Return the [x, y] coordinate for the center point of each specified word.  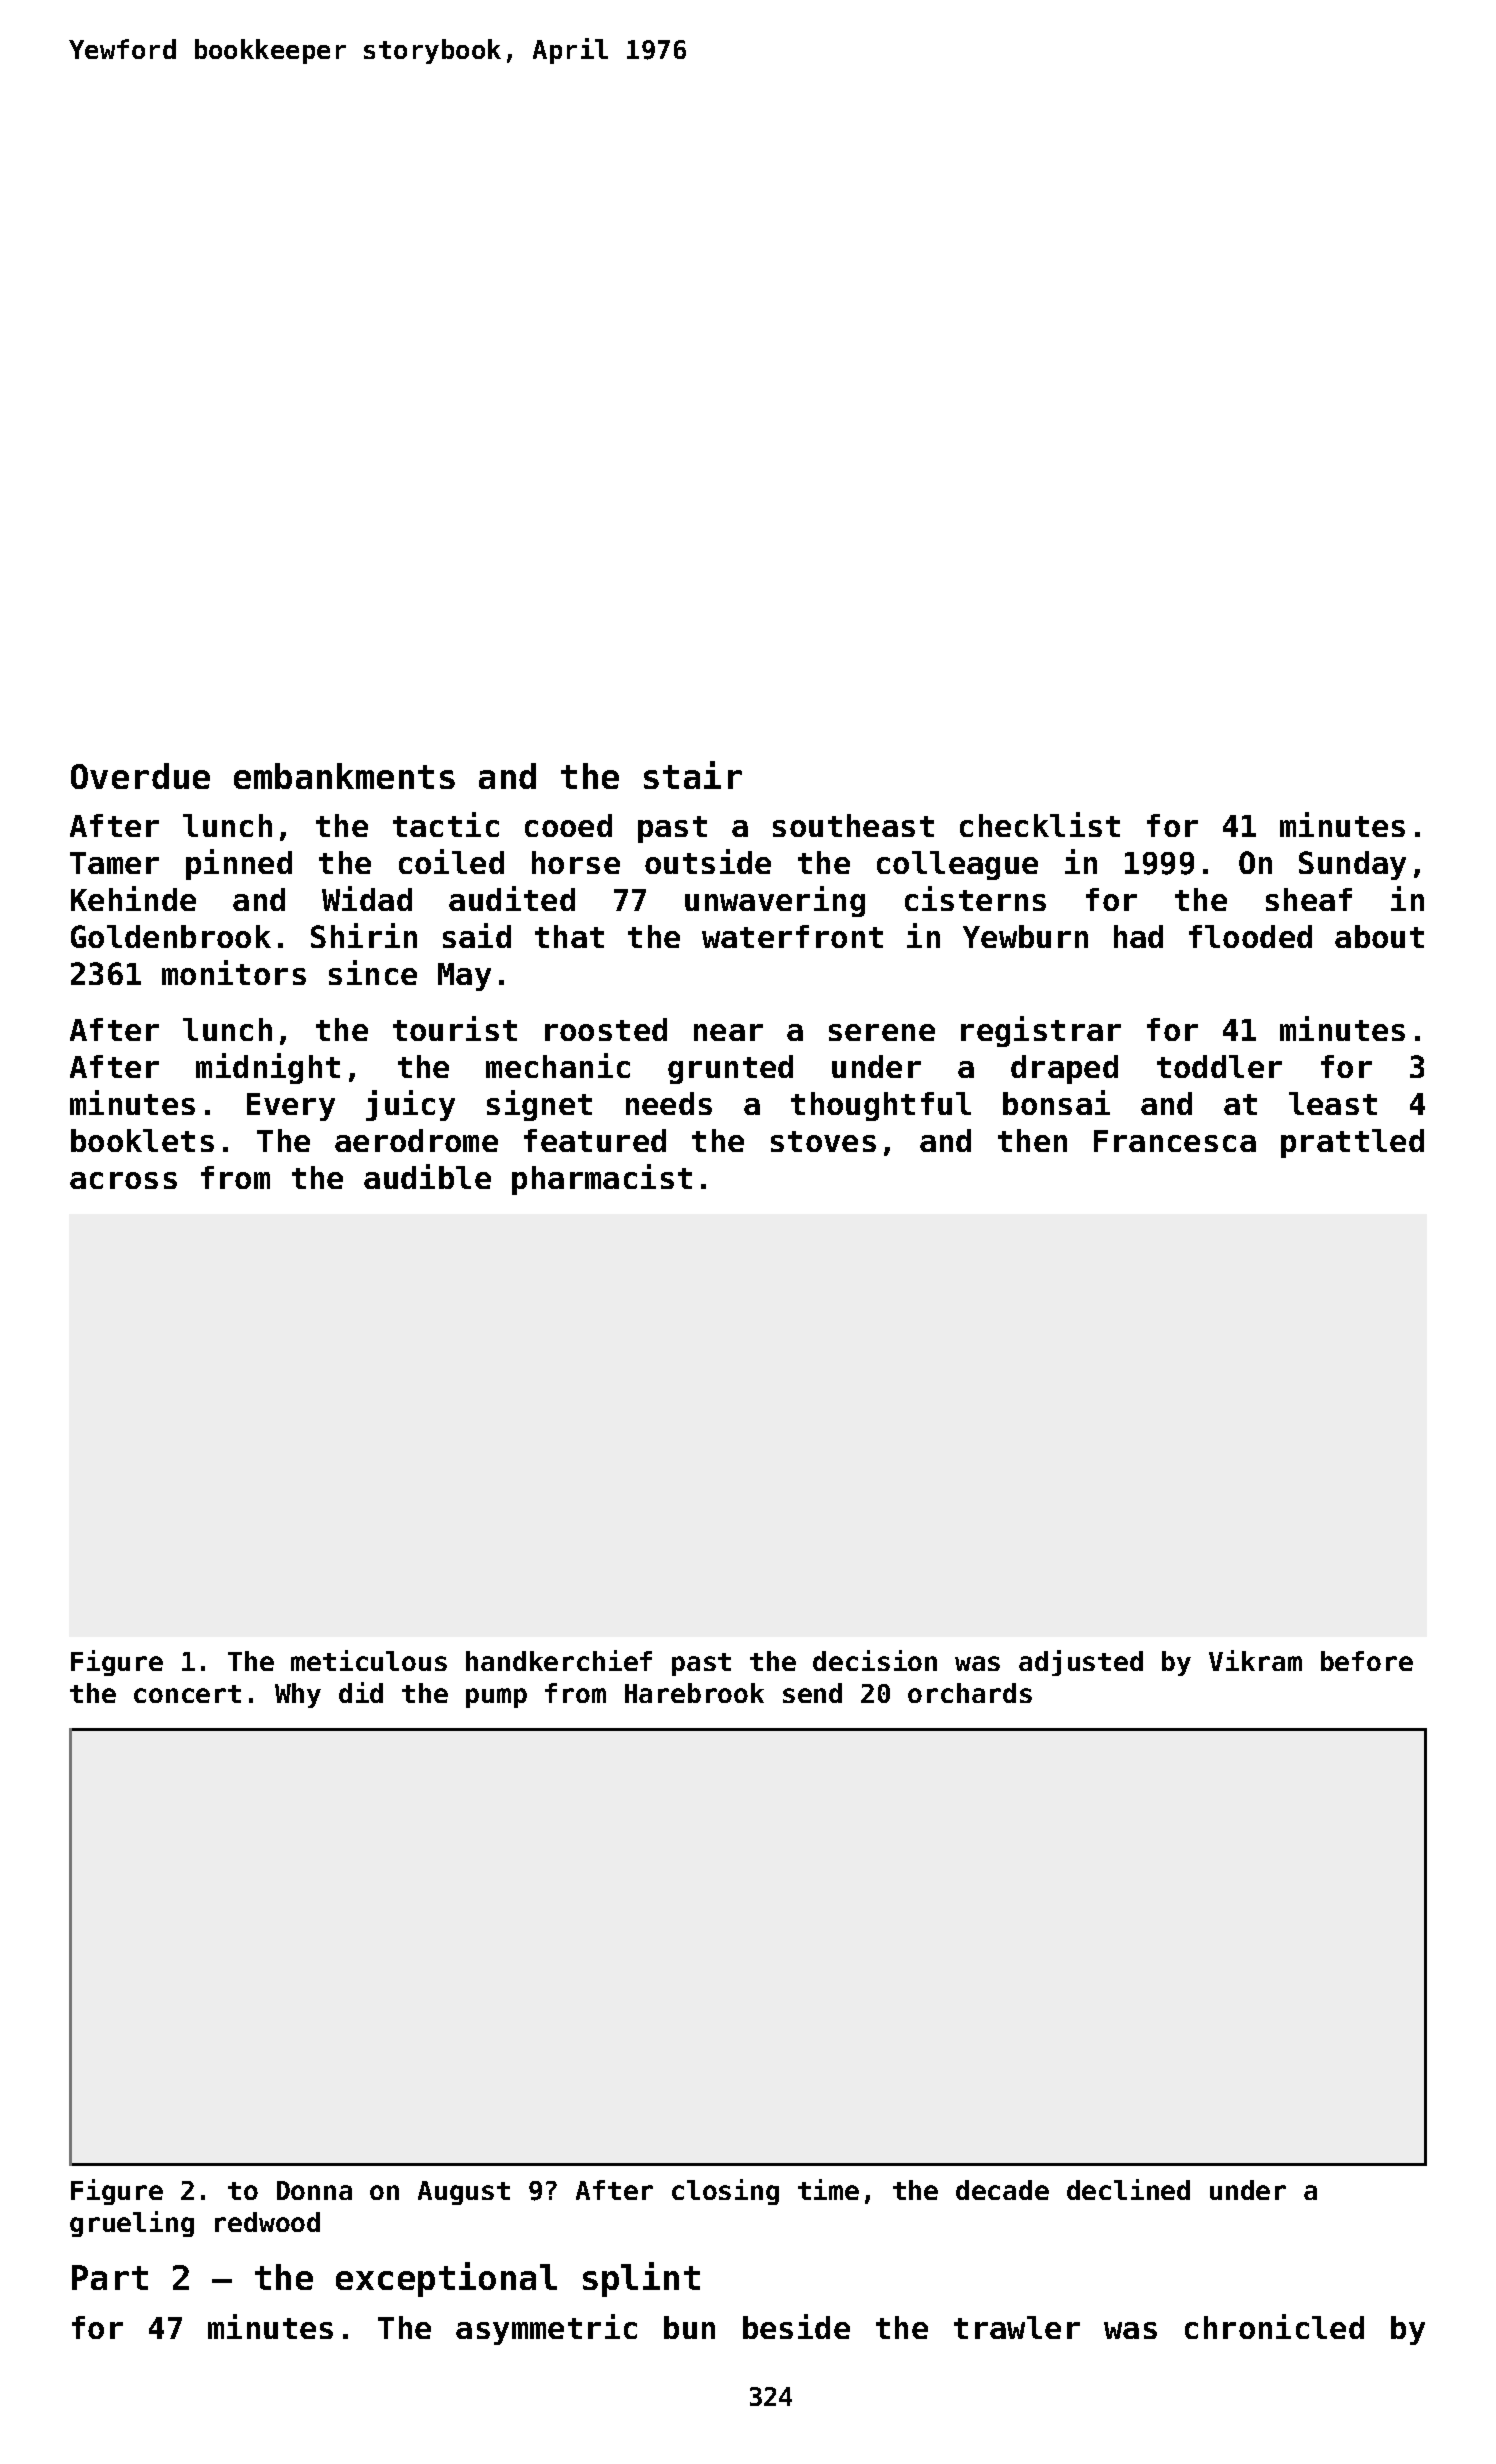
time [828, 2189]
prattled [1352, 1143]
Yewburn [1025, 936]
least [1333, 1103]
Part [110, 2277]
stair [693, 775]
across [123, 1180]
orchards [970, 1693]
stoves [823, 1141]
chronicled [1274, 2326]
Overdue [140, 776]
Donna [314, 2190]
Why [298, 1695]
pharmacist [602, 1179]
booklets [142, 1140]
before [1367, 1661]
